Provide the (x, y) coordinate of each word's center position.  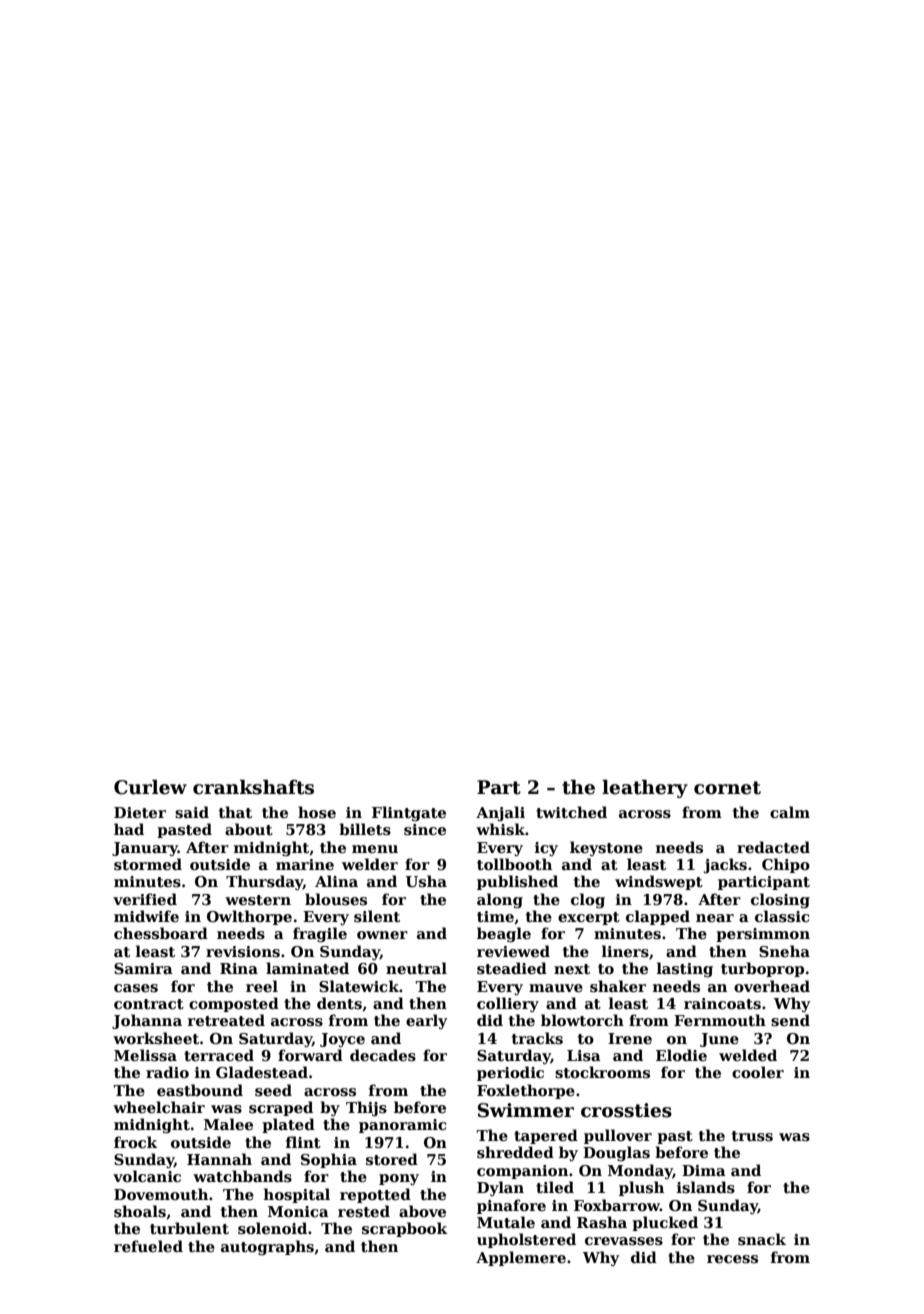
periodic (510, 1073)
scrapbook (405, 1229)
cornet (727, 788)
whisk (500, 829)
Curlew (150, 787)
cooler (758, 1072)
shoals (140, 1211)
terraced (219, 1055)
